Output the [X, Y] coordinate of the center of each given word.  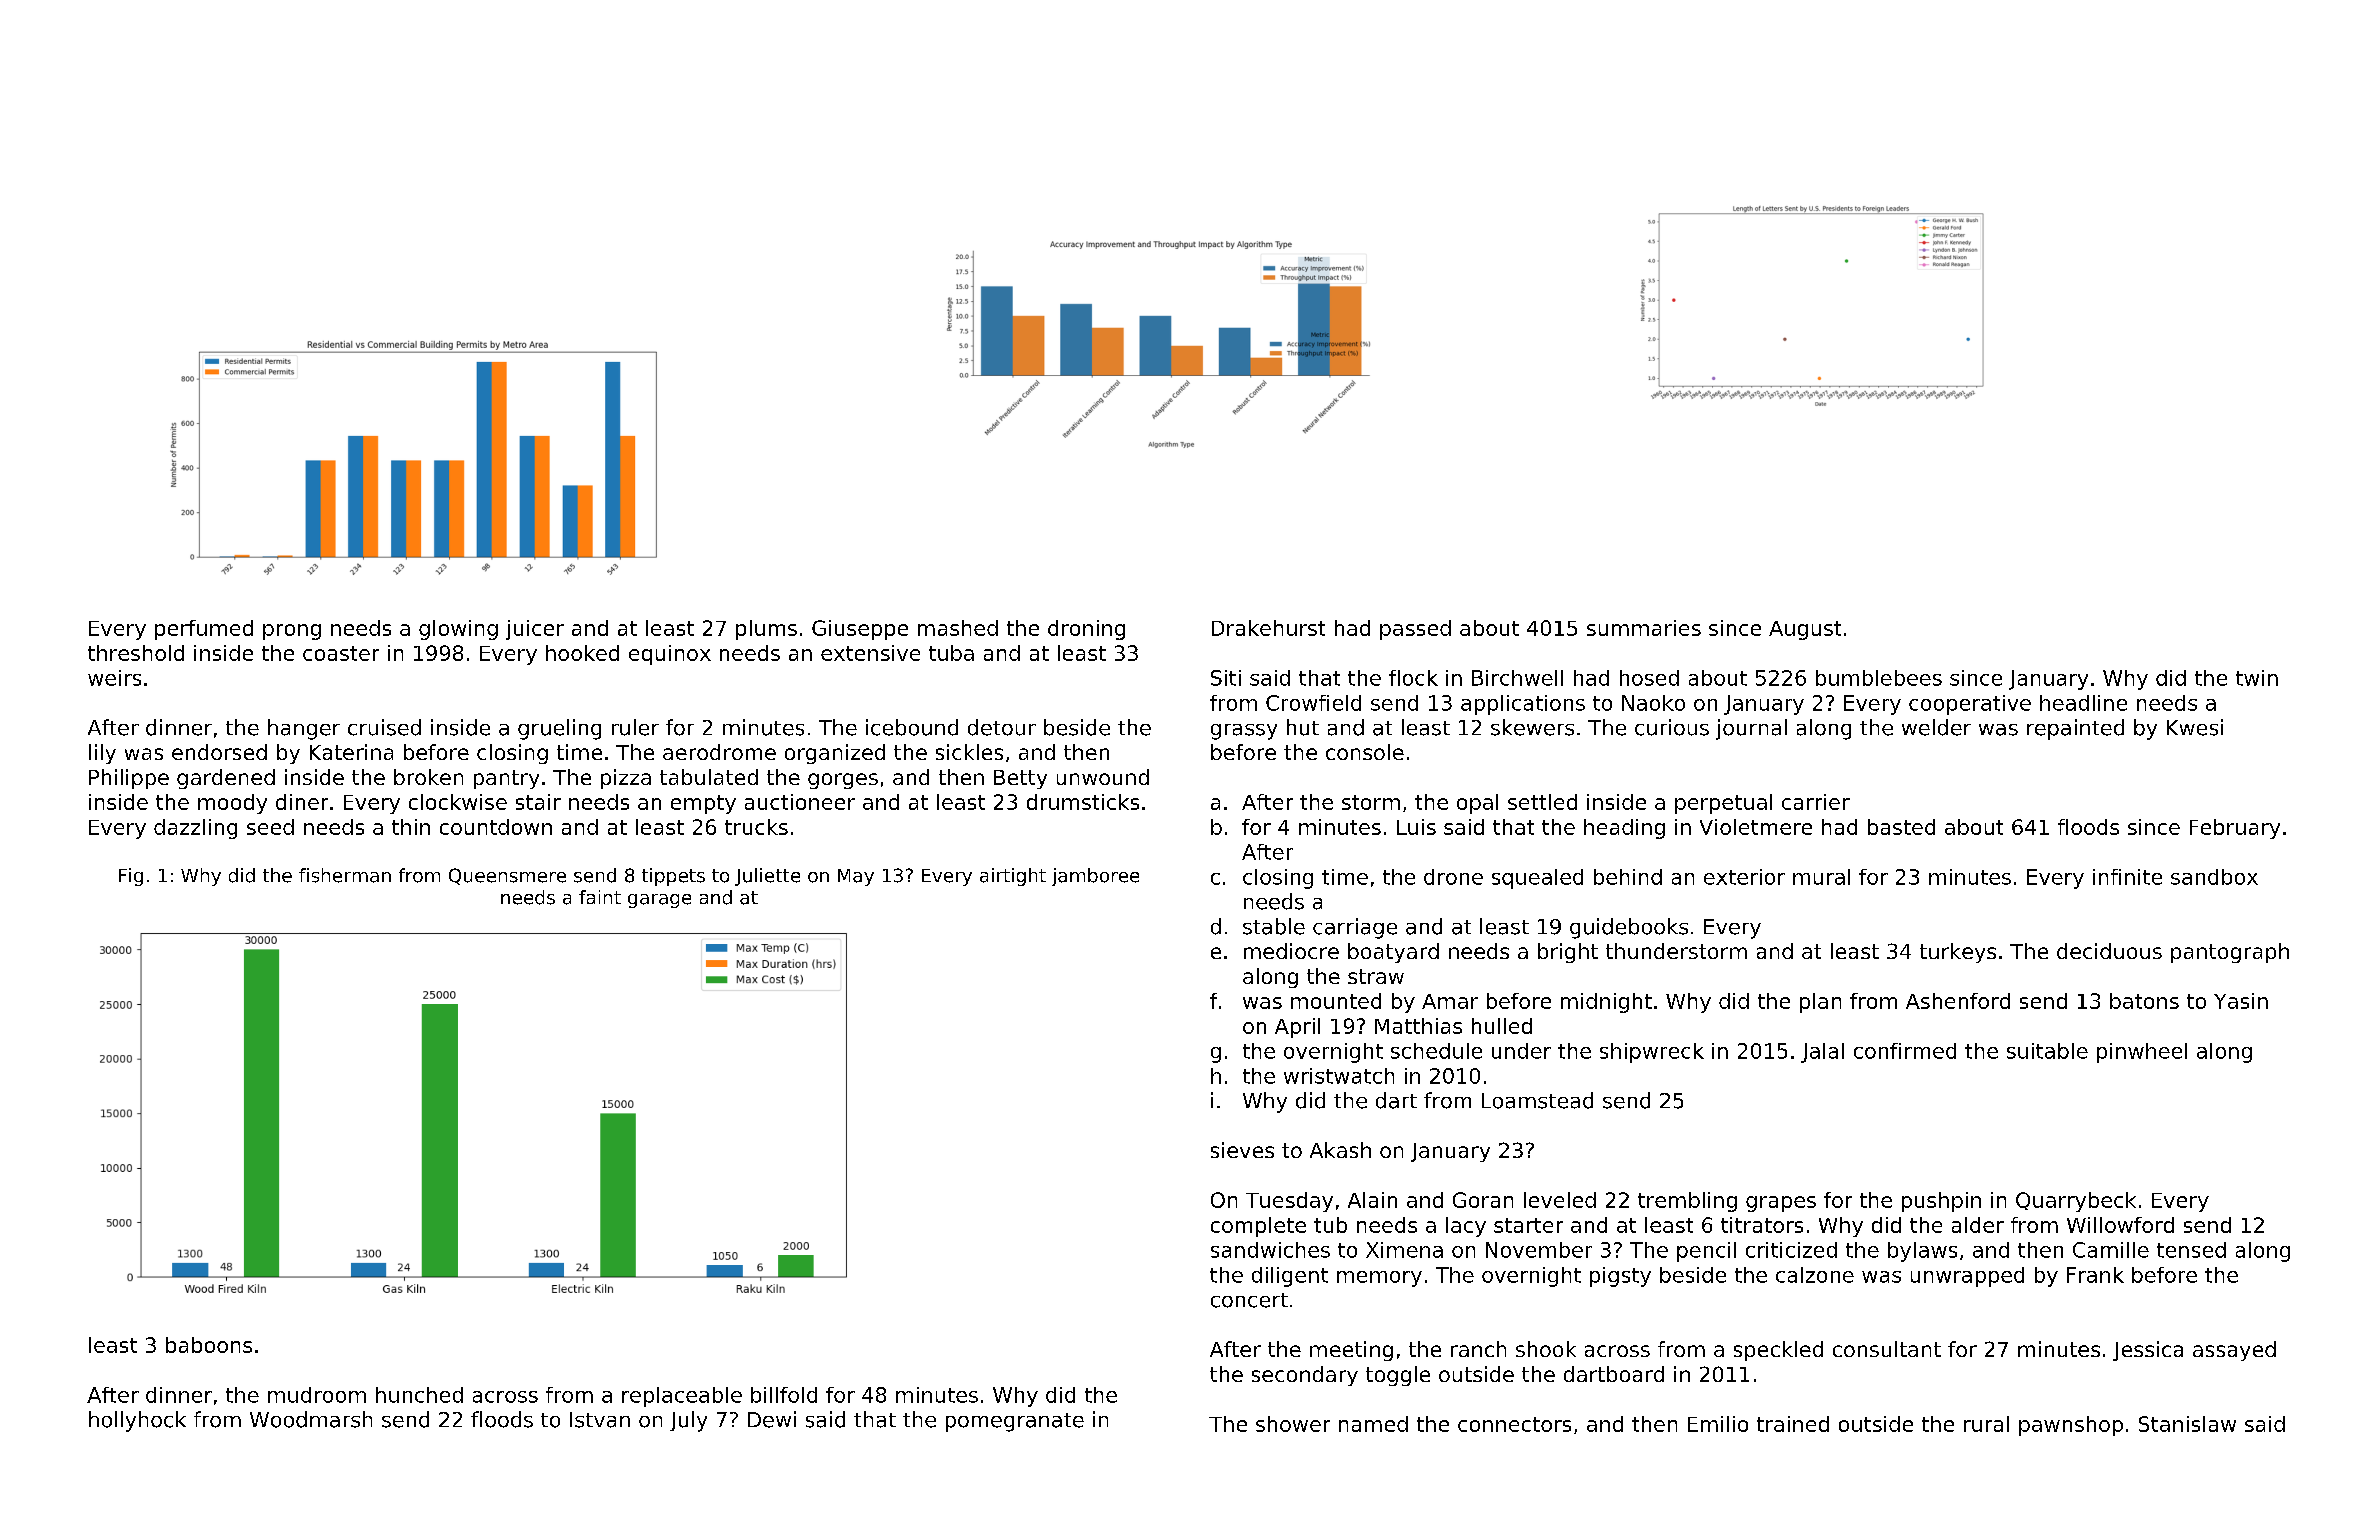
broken [428, 777]
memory [1379, 1279]
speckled [1778, 1351]
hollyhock [137, 1421]
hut [1303, 727]
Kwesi [2195, 727]
